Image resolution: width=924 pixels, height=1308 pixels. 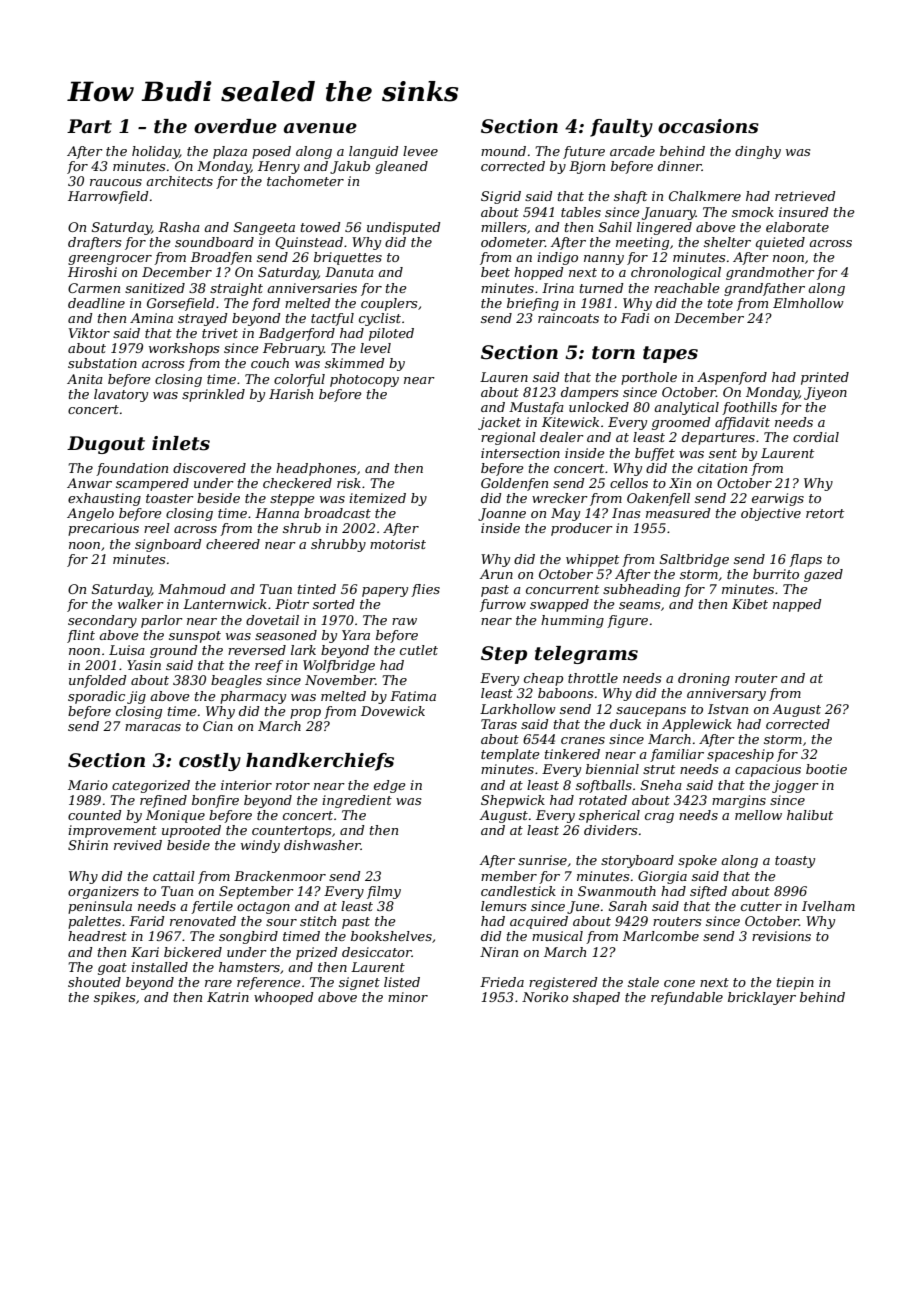 What do you see at coordinates (816, 437) in the screenshot?
I see `cordial` at bounding box center [816, 437].
